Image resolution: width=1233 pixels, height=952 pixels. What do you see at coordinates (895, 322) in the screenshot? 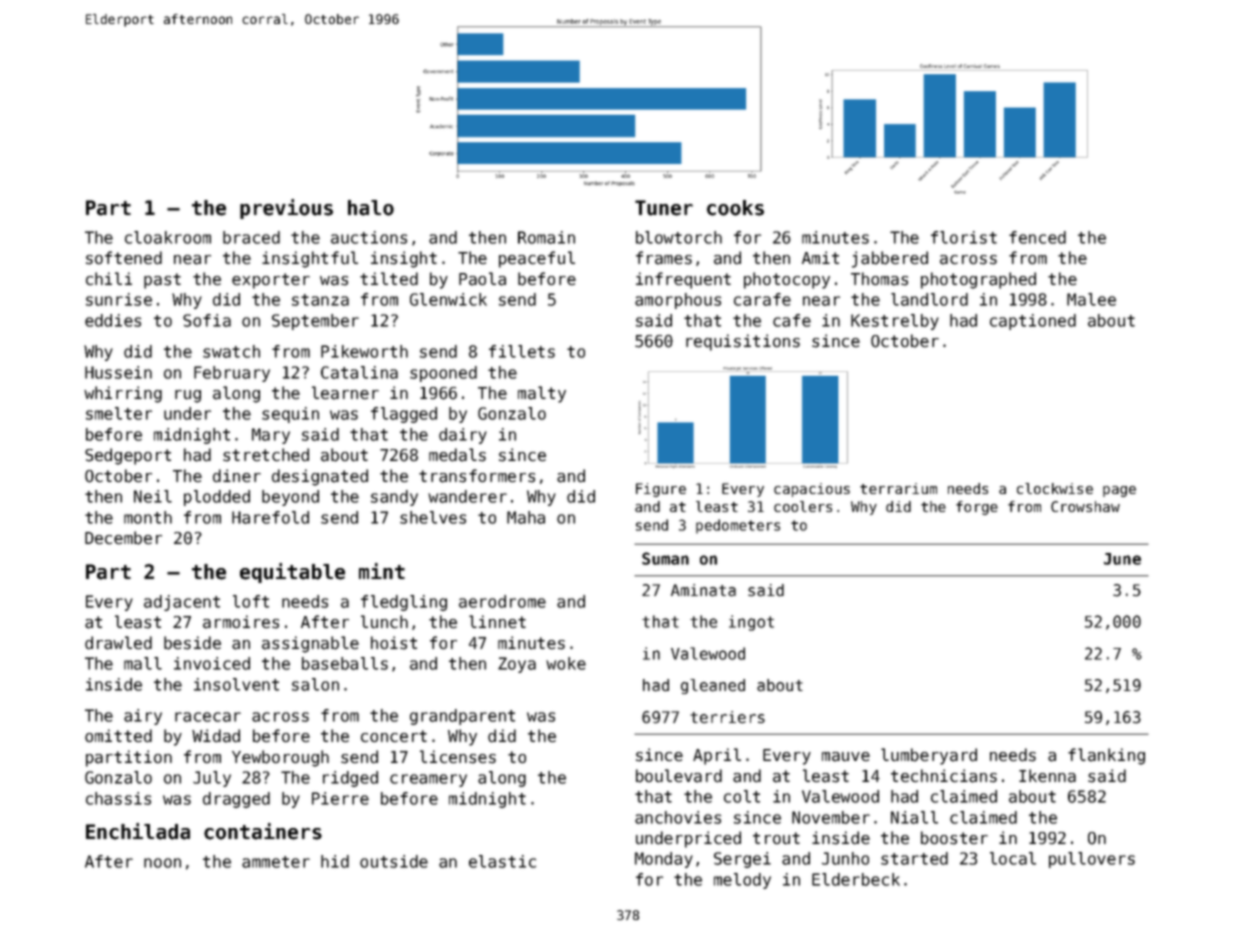
I see `Kestrelby` at bounding box center [895, 322].
